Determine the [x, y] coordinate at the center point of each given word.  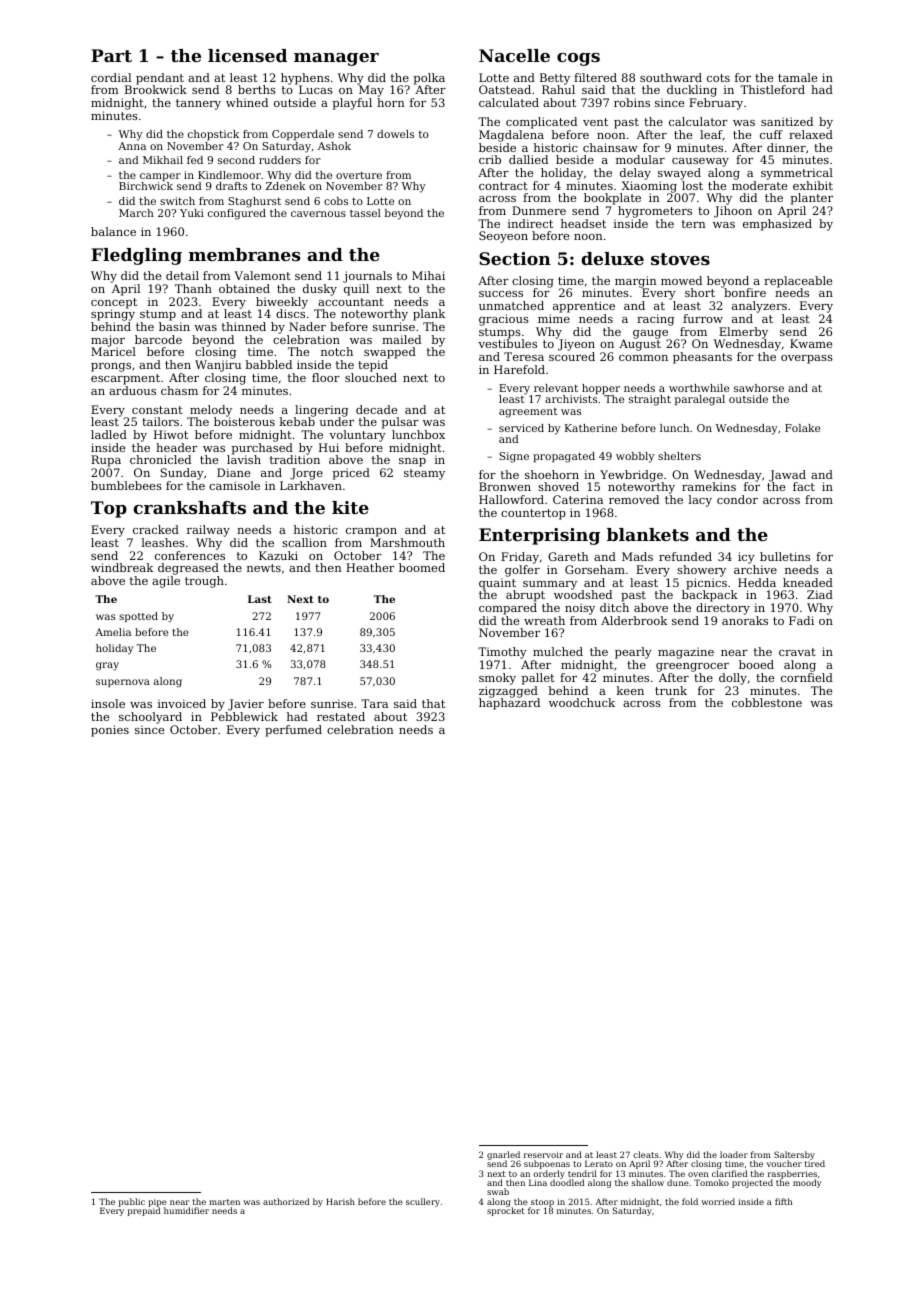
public [132, 1202]
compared [508, 609]
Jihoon [733, 212]
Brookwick [156, 89]
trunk [671, 690]
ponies [110, 731]
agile [166, 582]
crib [490, 159]
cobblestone [767, 702]
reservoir [543, 1155]
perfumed [293, 731]
